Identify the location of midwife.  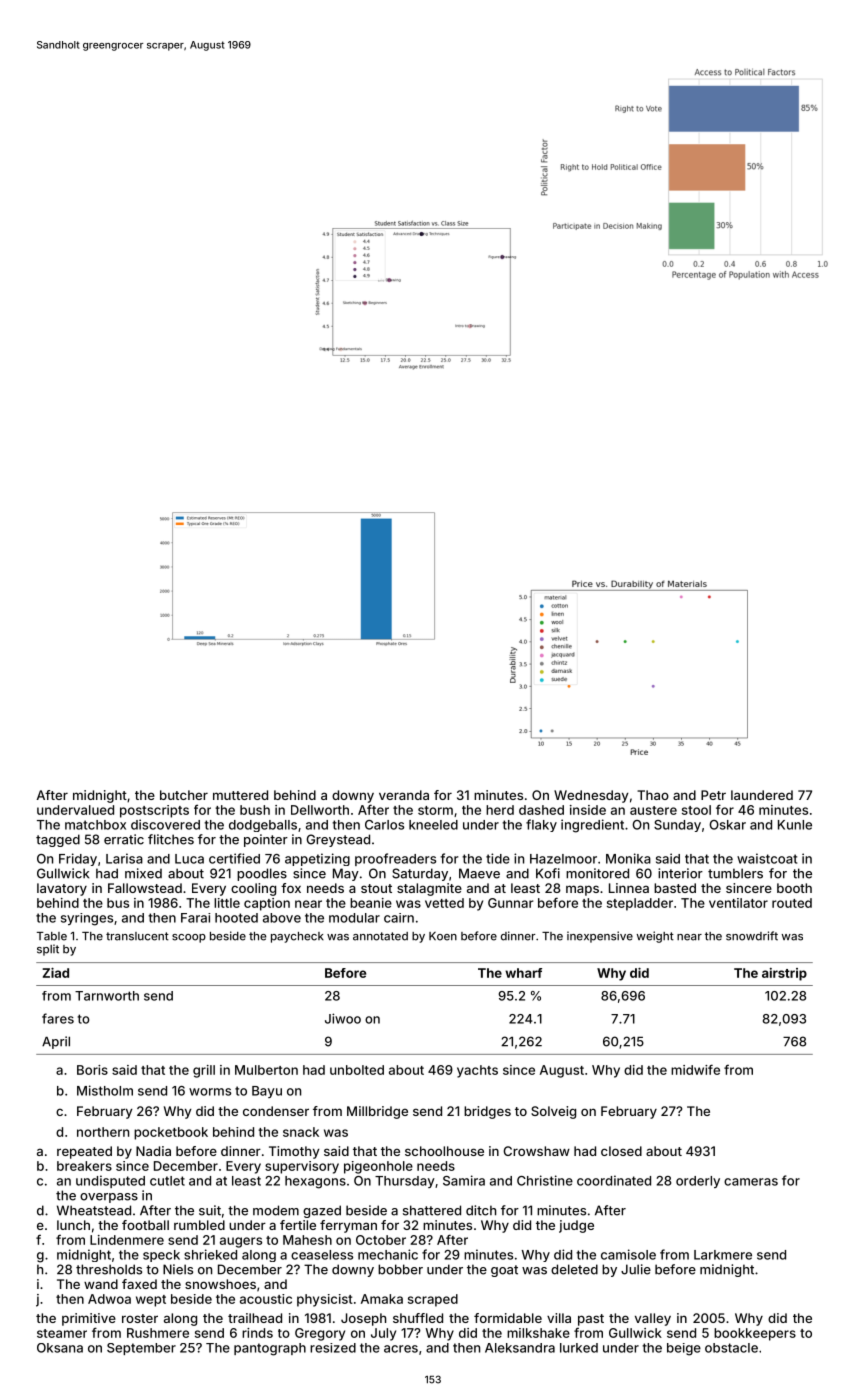
(695, 1069).
